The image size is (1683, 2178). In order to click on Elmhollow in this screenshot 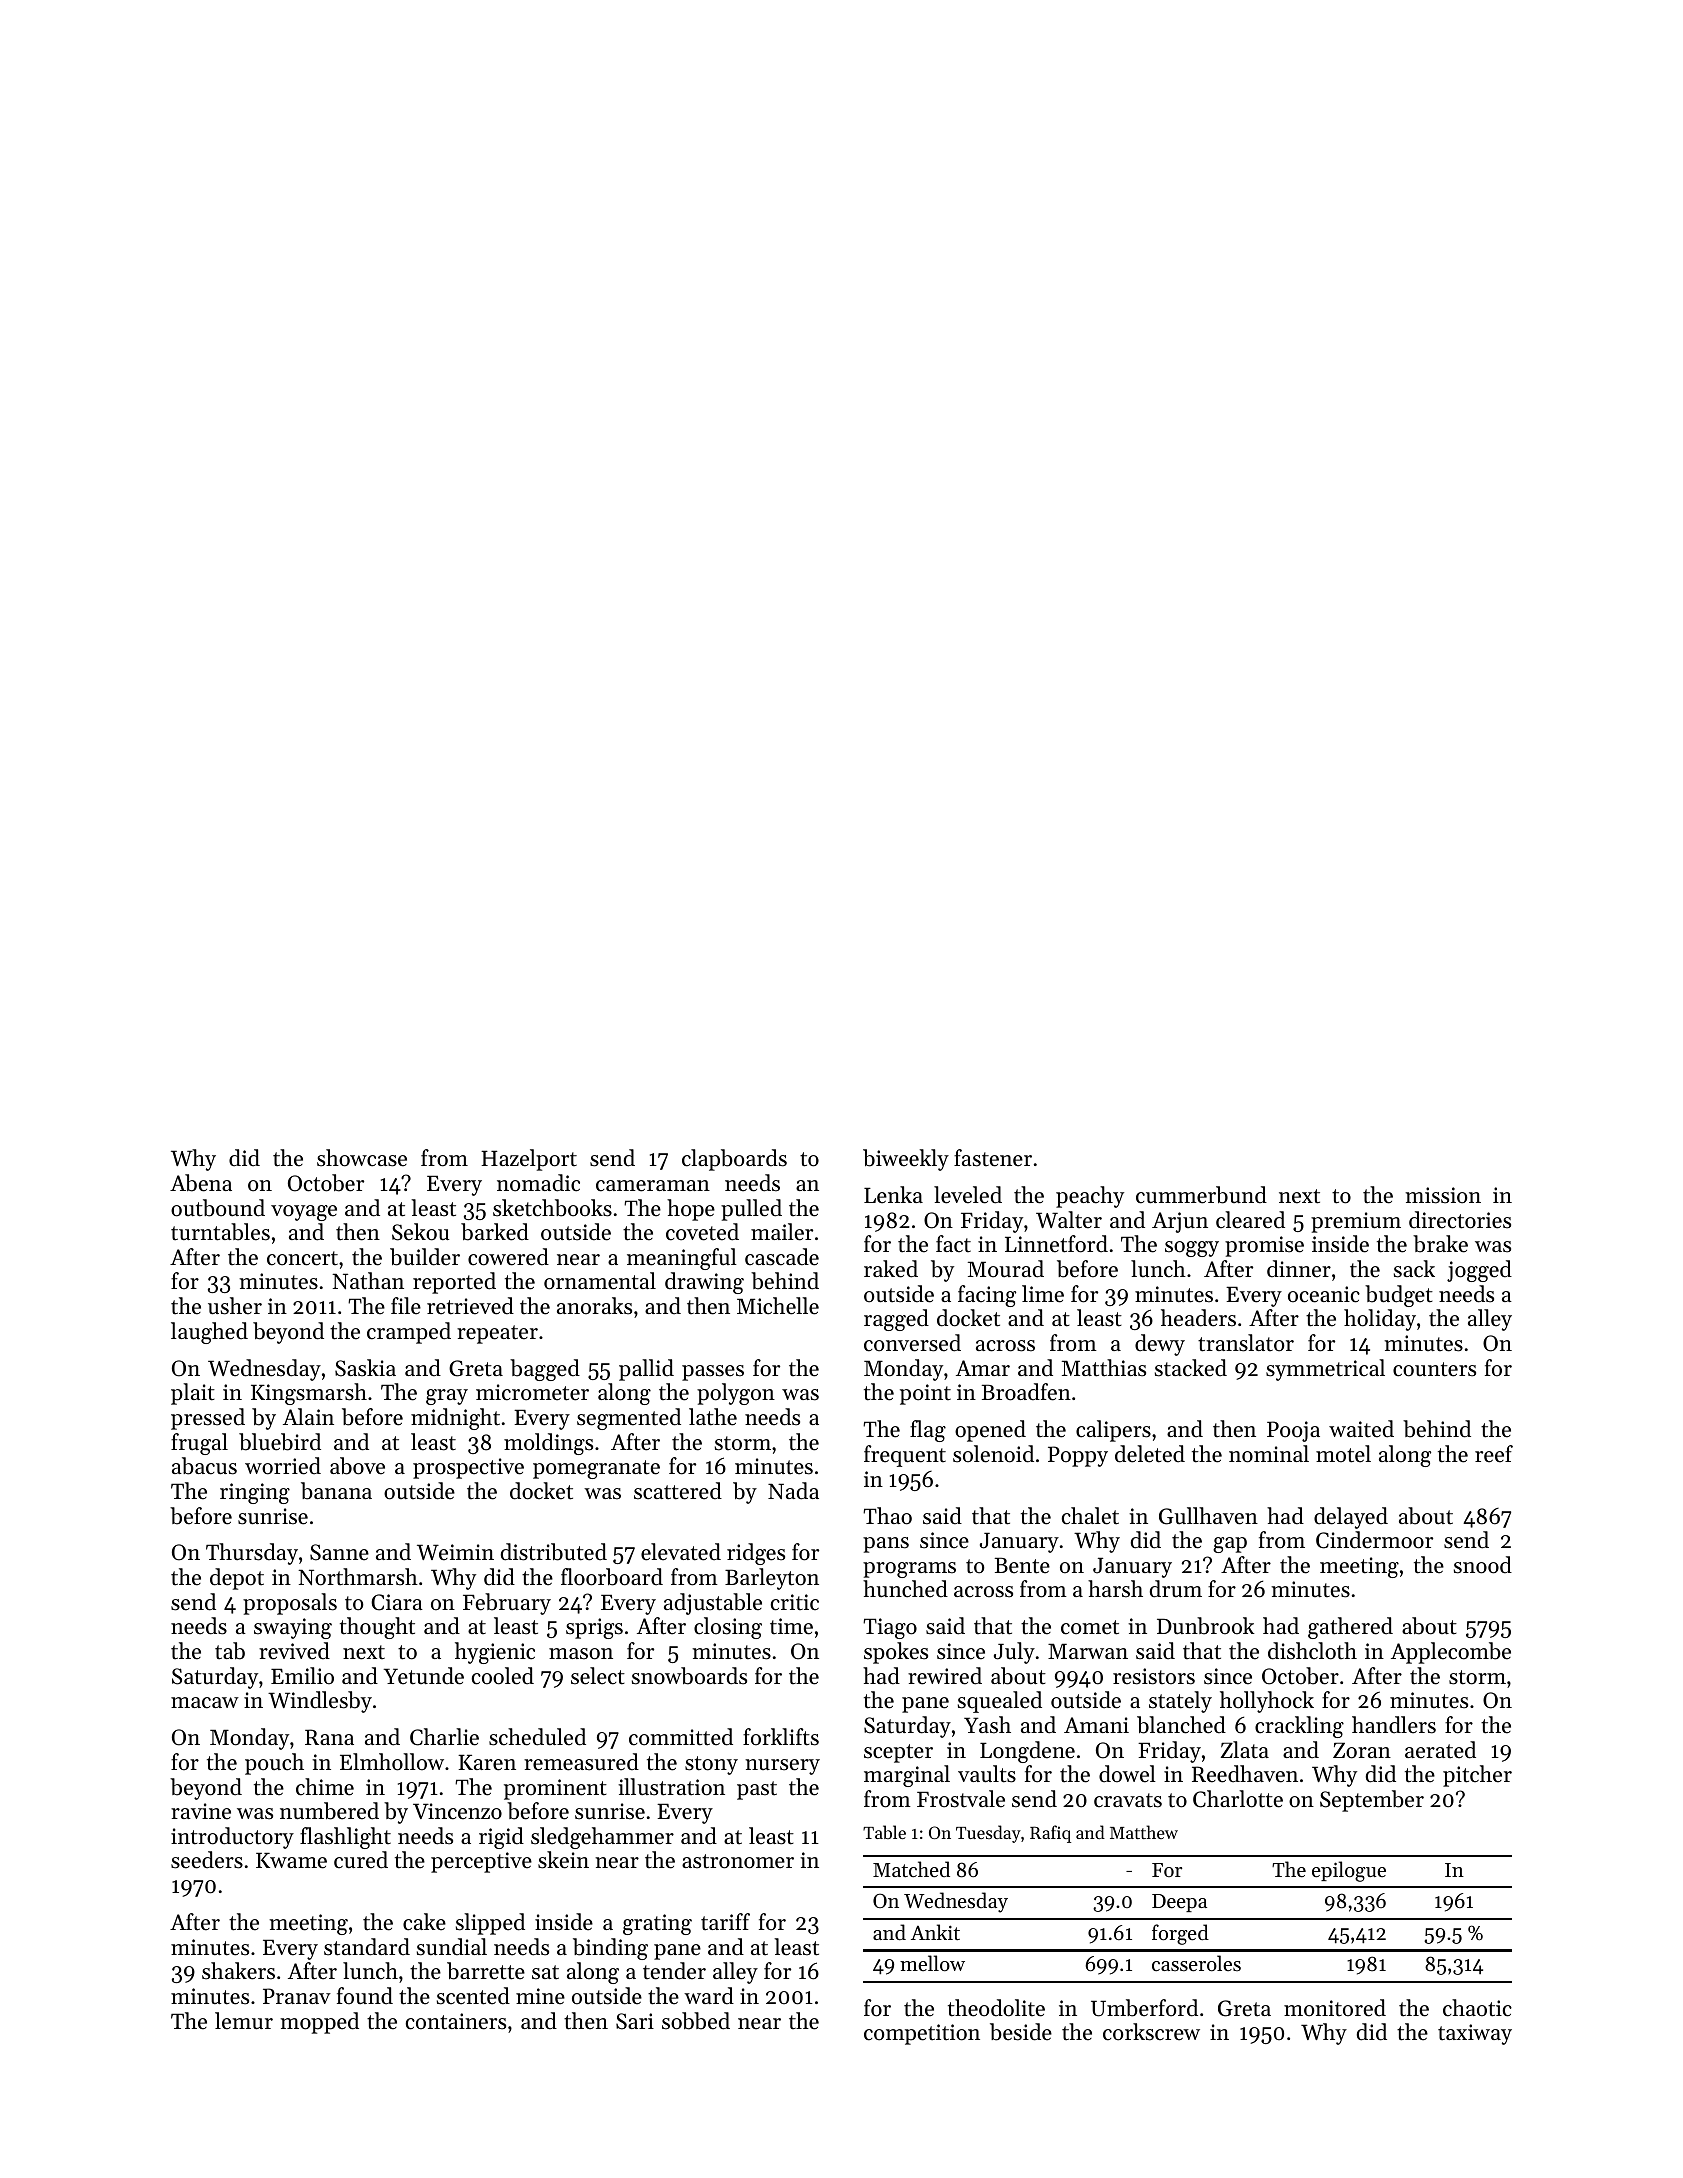, I will do `click(392, 1762)`.
